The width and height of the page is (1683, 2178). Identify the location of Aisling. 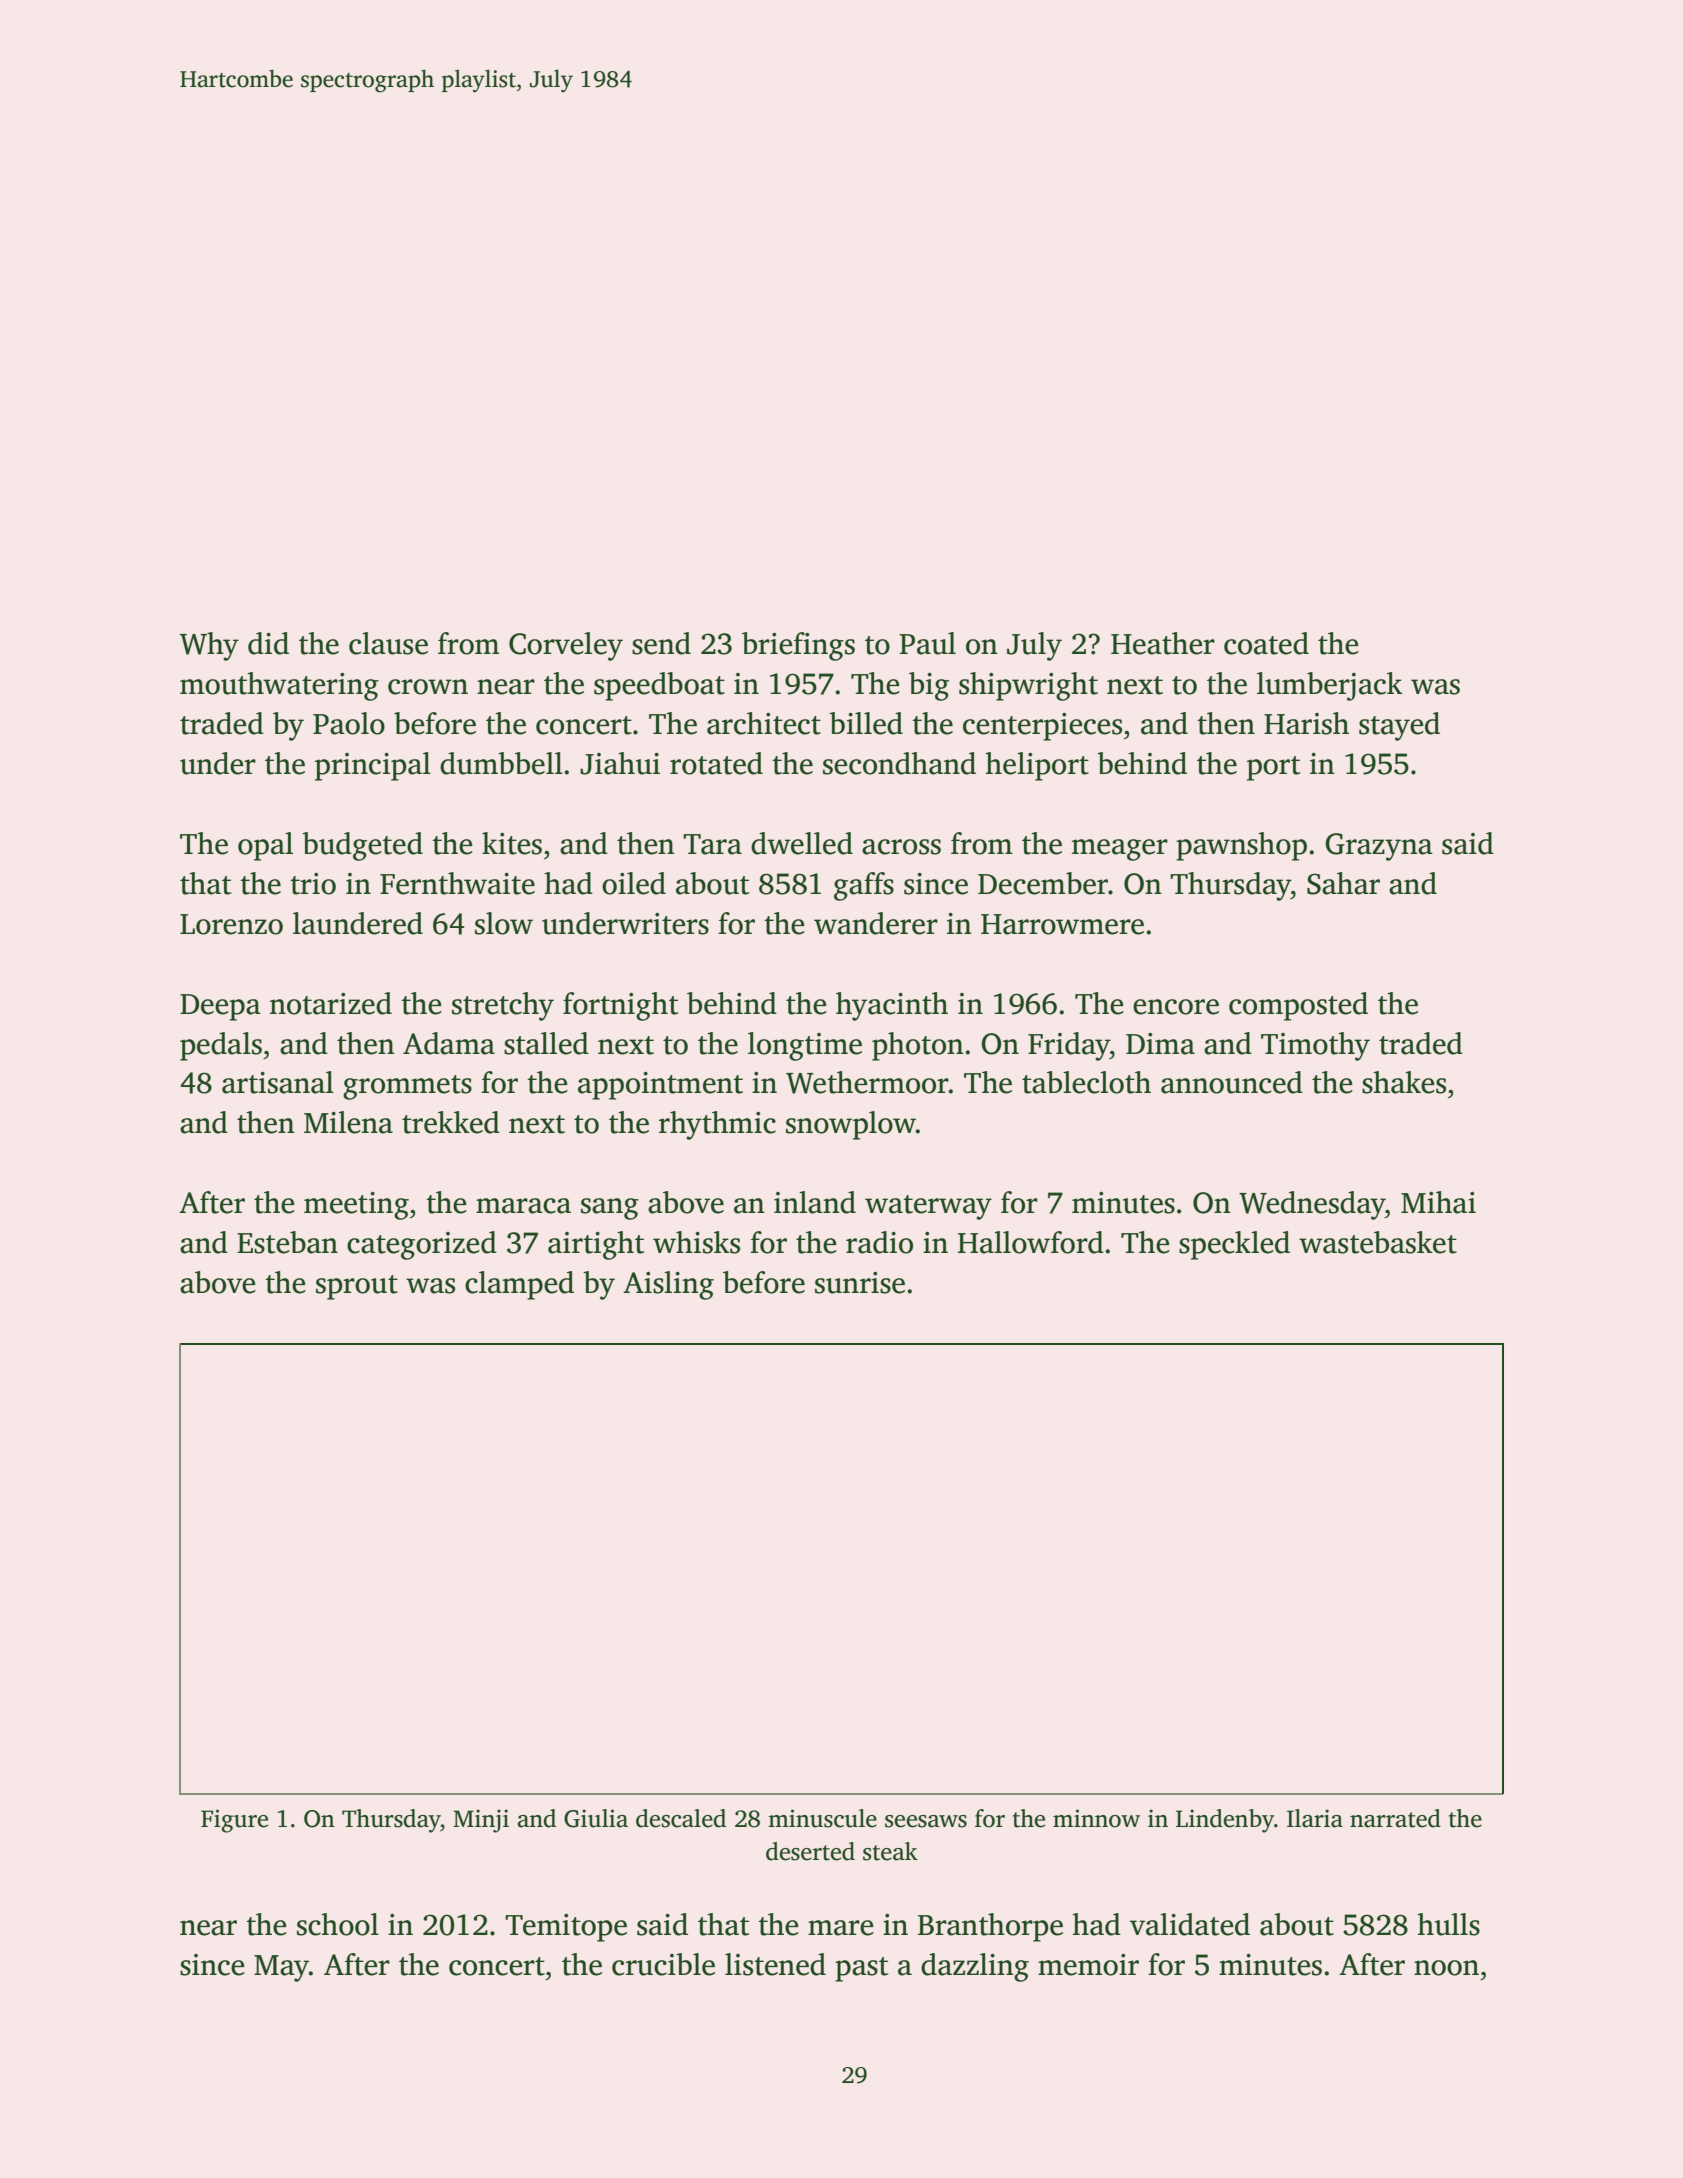
(668, 1285).
